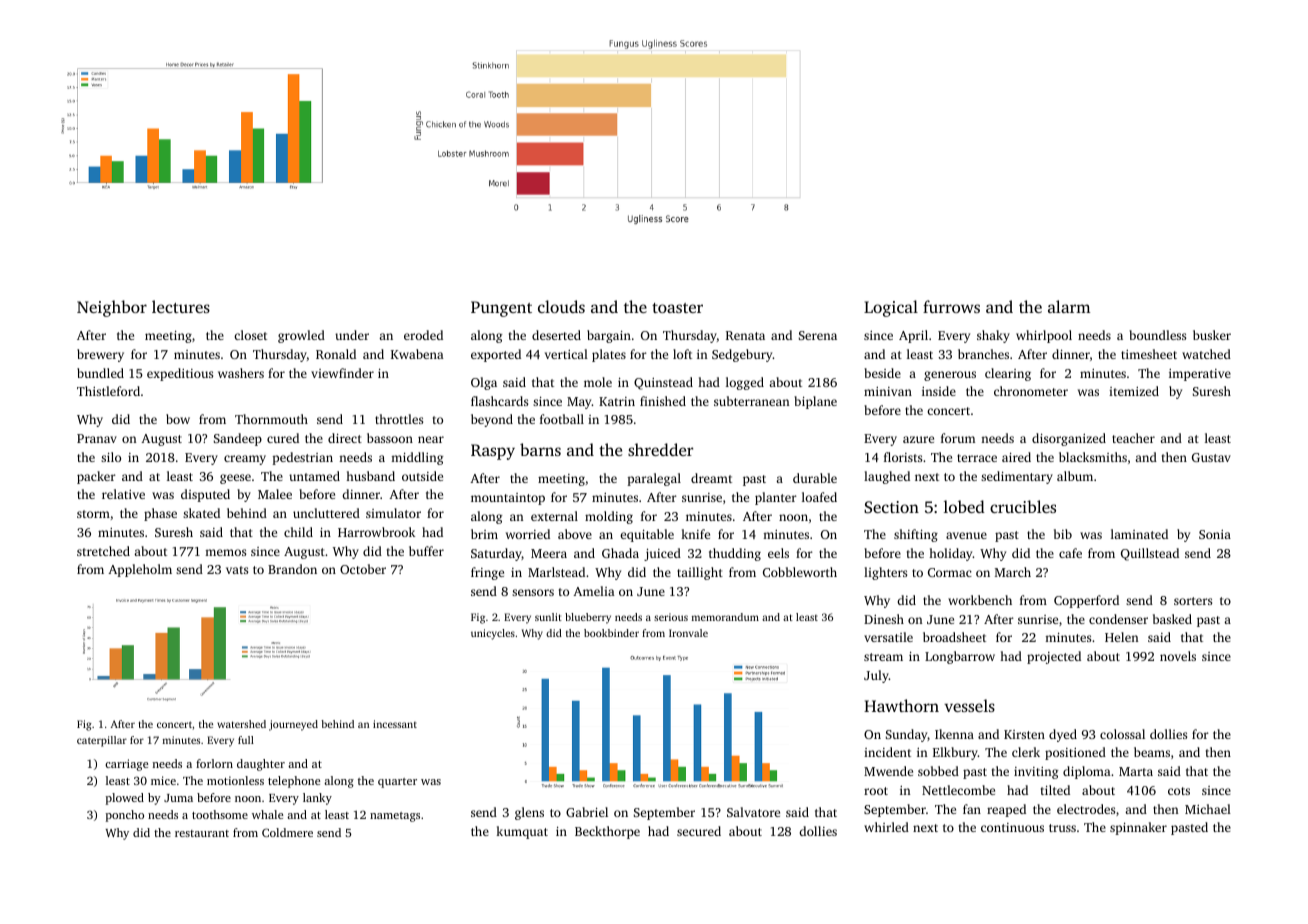 The height and width of the document is (924, 1308). I want to click on Hawthorn, so click(901, 705).
